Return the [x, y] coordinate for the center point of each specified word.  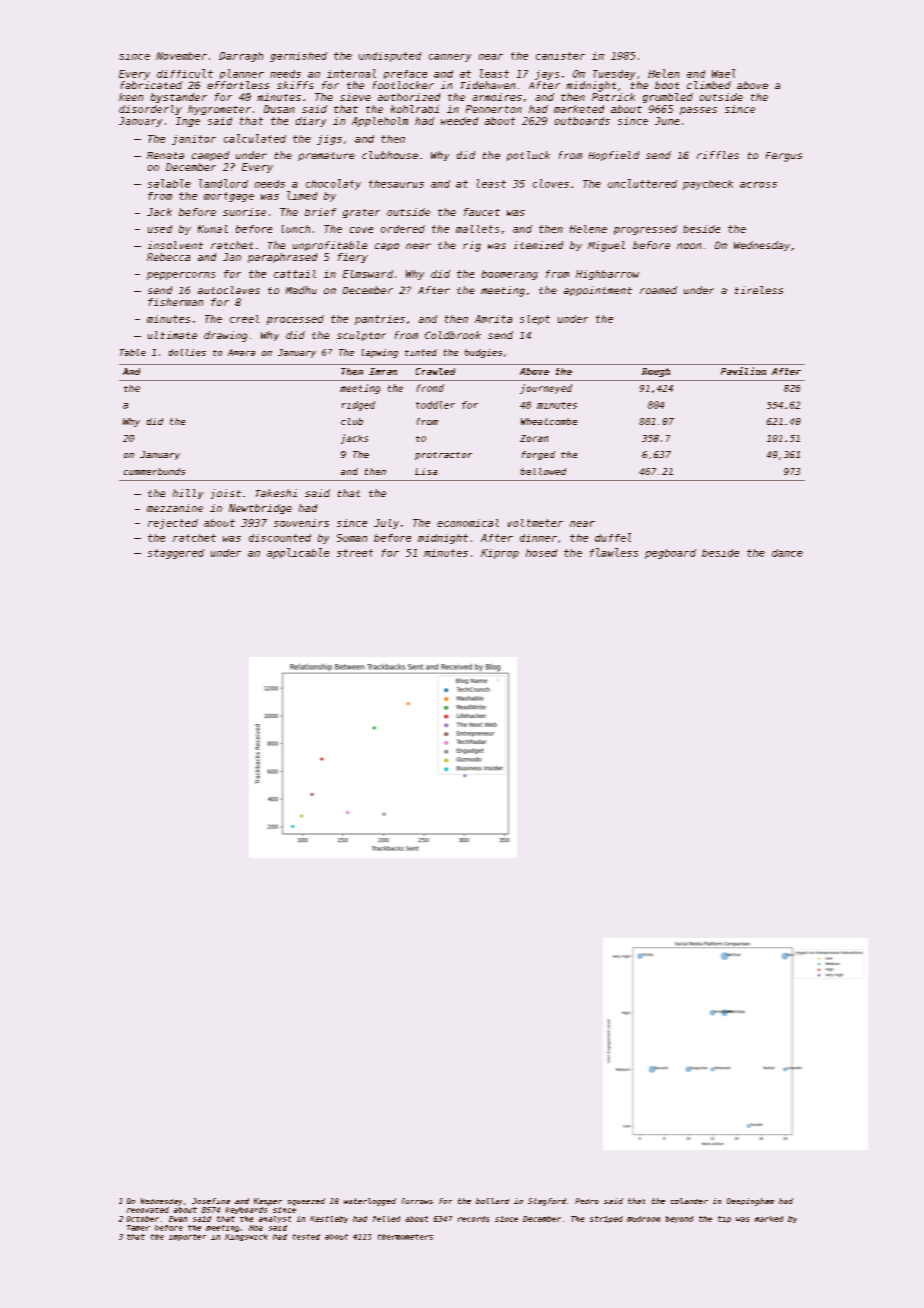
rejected [173, 524]
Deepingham [750, 1202]
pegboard [670, 554]
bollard [492, 1201]
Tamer [138, 1228]
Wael [723, 73]
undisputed [390, 57]
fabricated [151, 85]
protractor [443, 456]
